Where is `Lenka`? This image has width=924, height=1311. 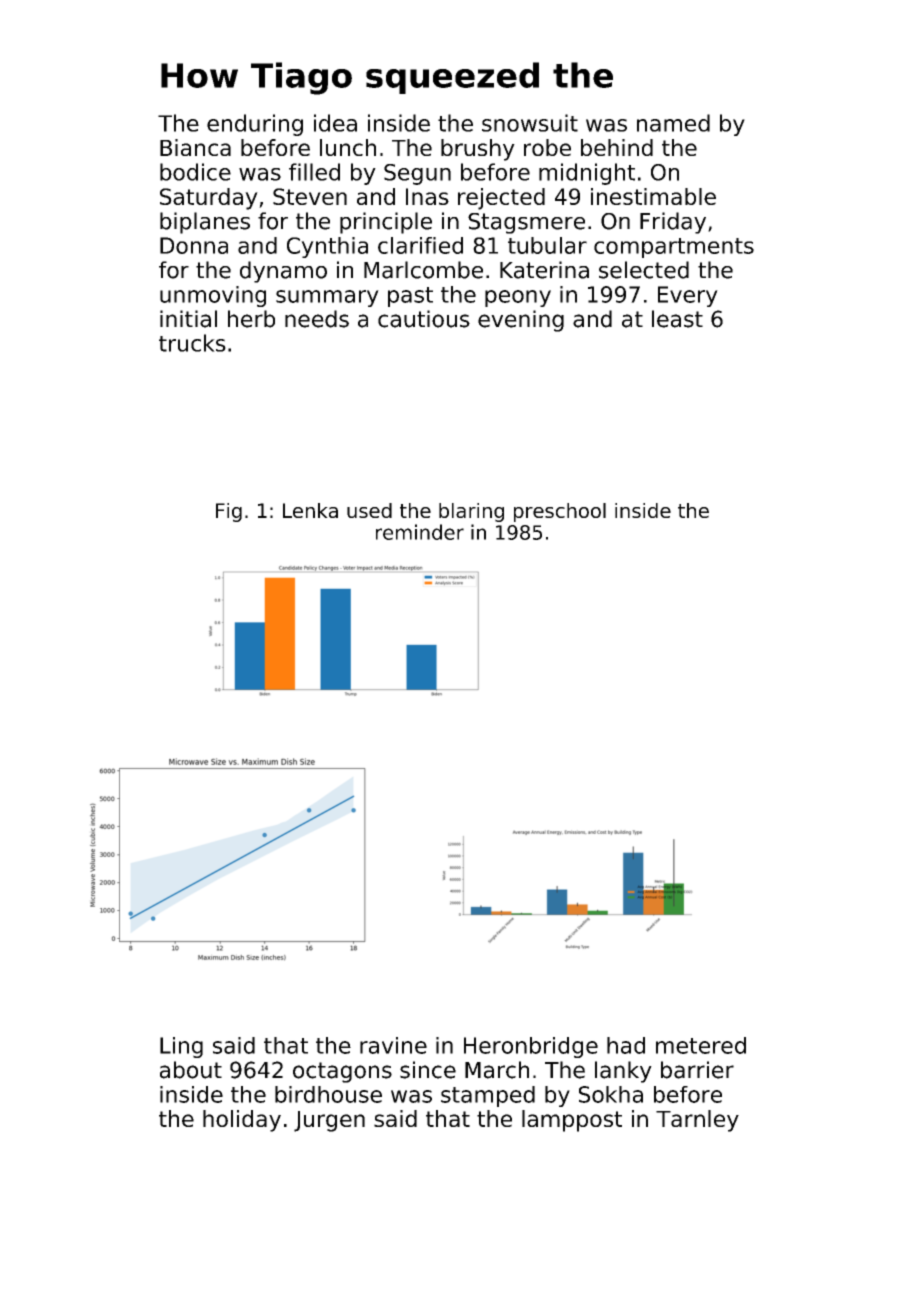 Lenka is located at coordinates (310, 510).
